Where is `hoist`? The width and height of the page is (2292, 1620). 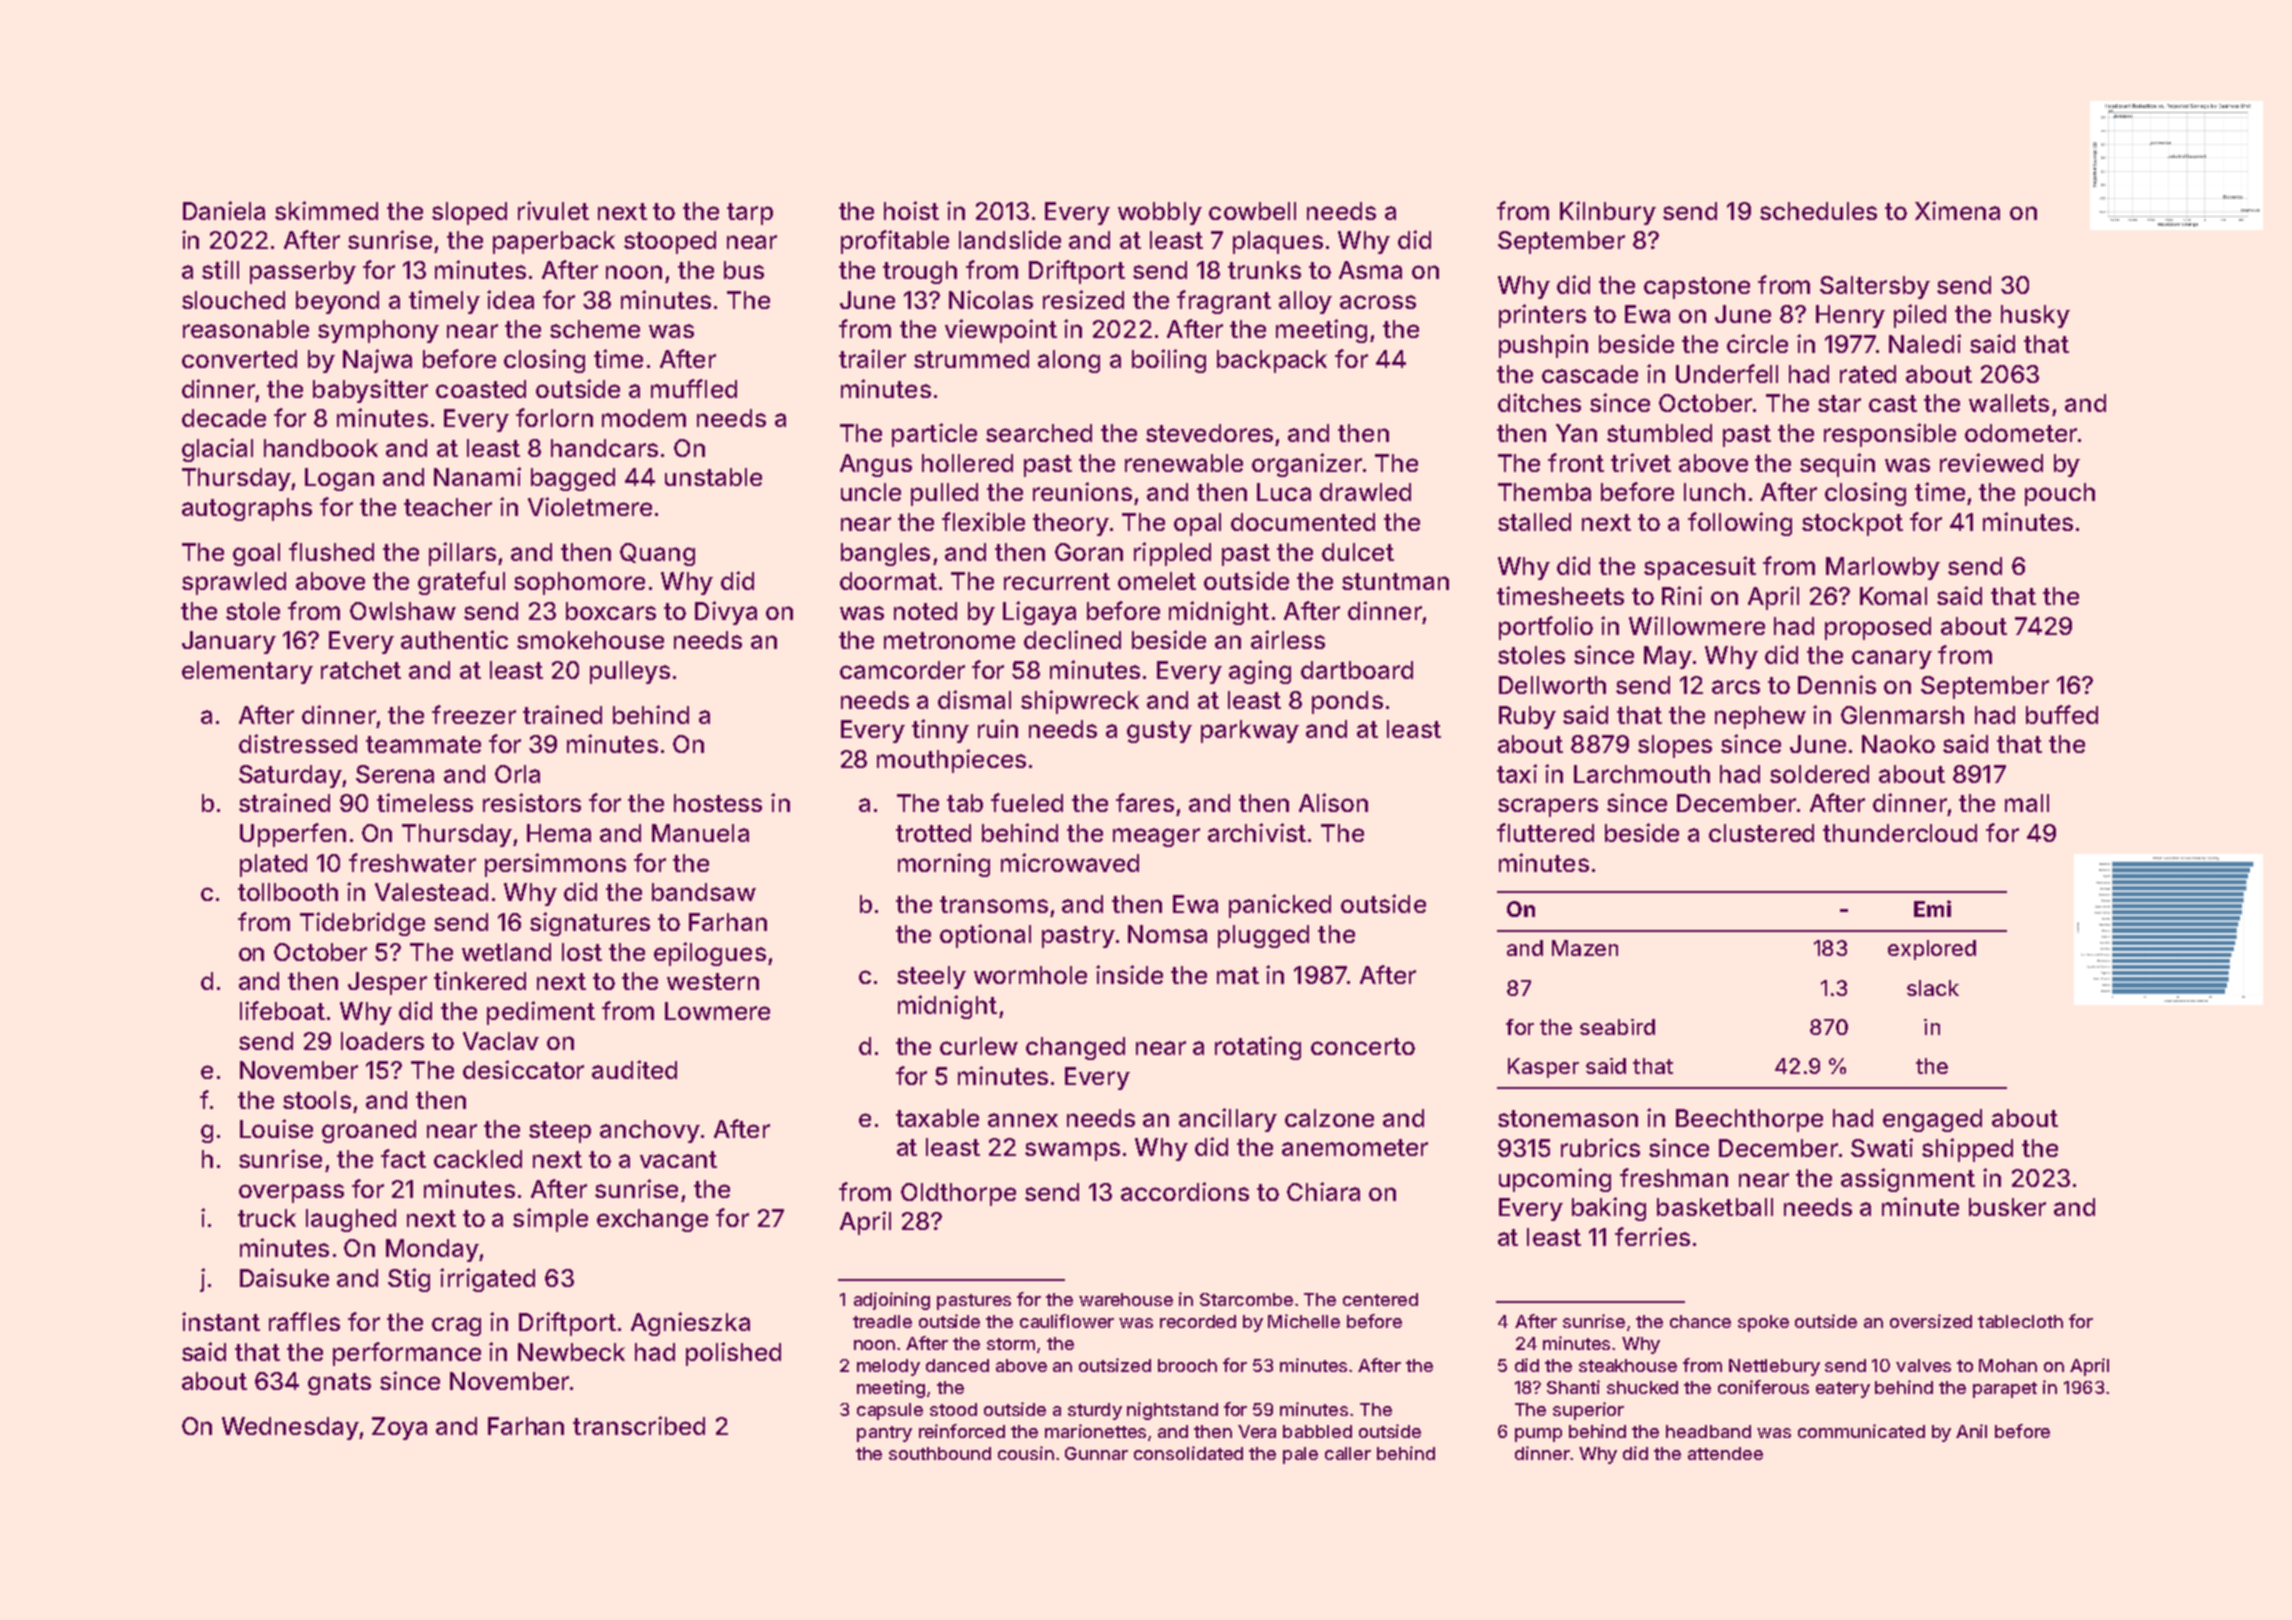 hoist is located at coordinates (911, 210).
